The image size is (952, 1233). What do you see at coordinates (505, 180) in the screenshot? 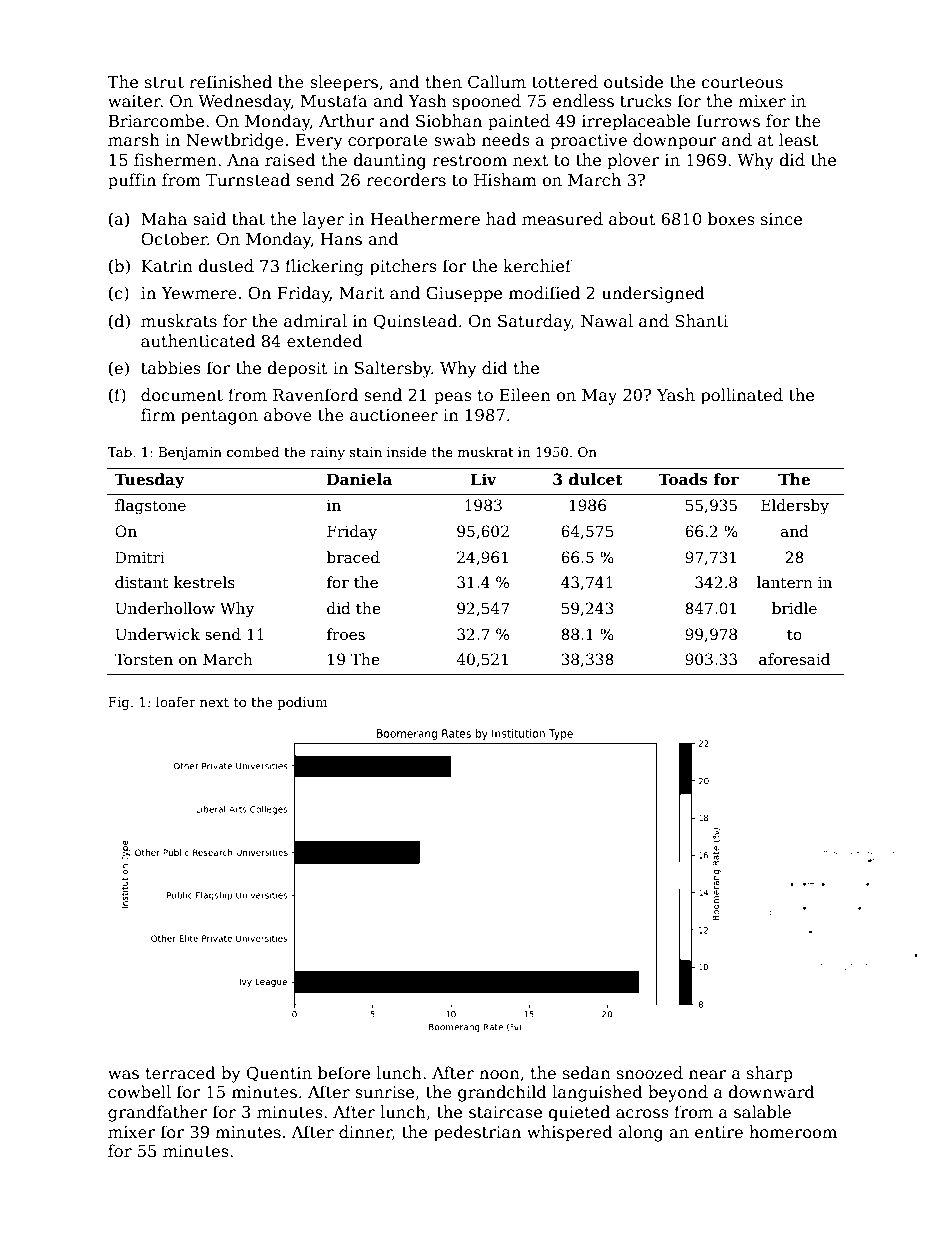
I see `Hisham` at bounding box center [505, 180].
